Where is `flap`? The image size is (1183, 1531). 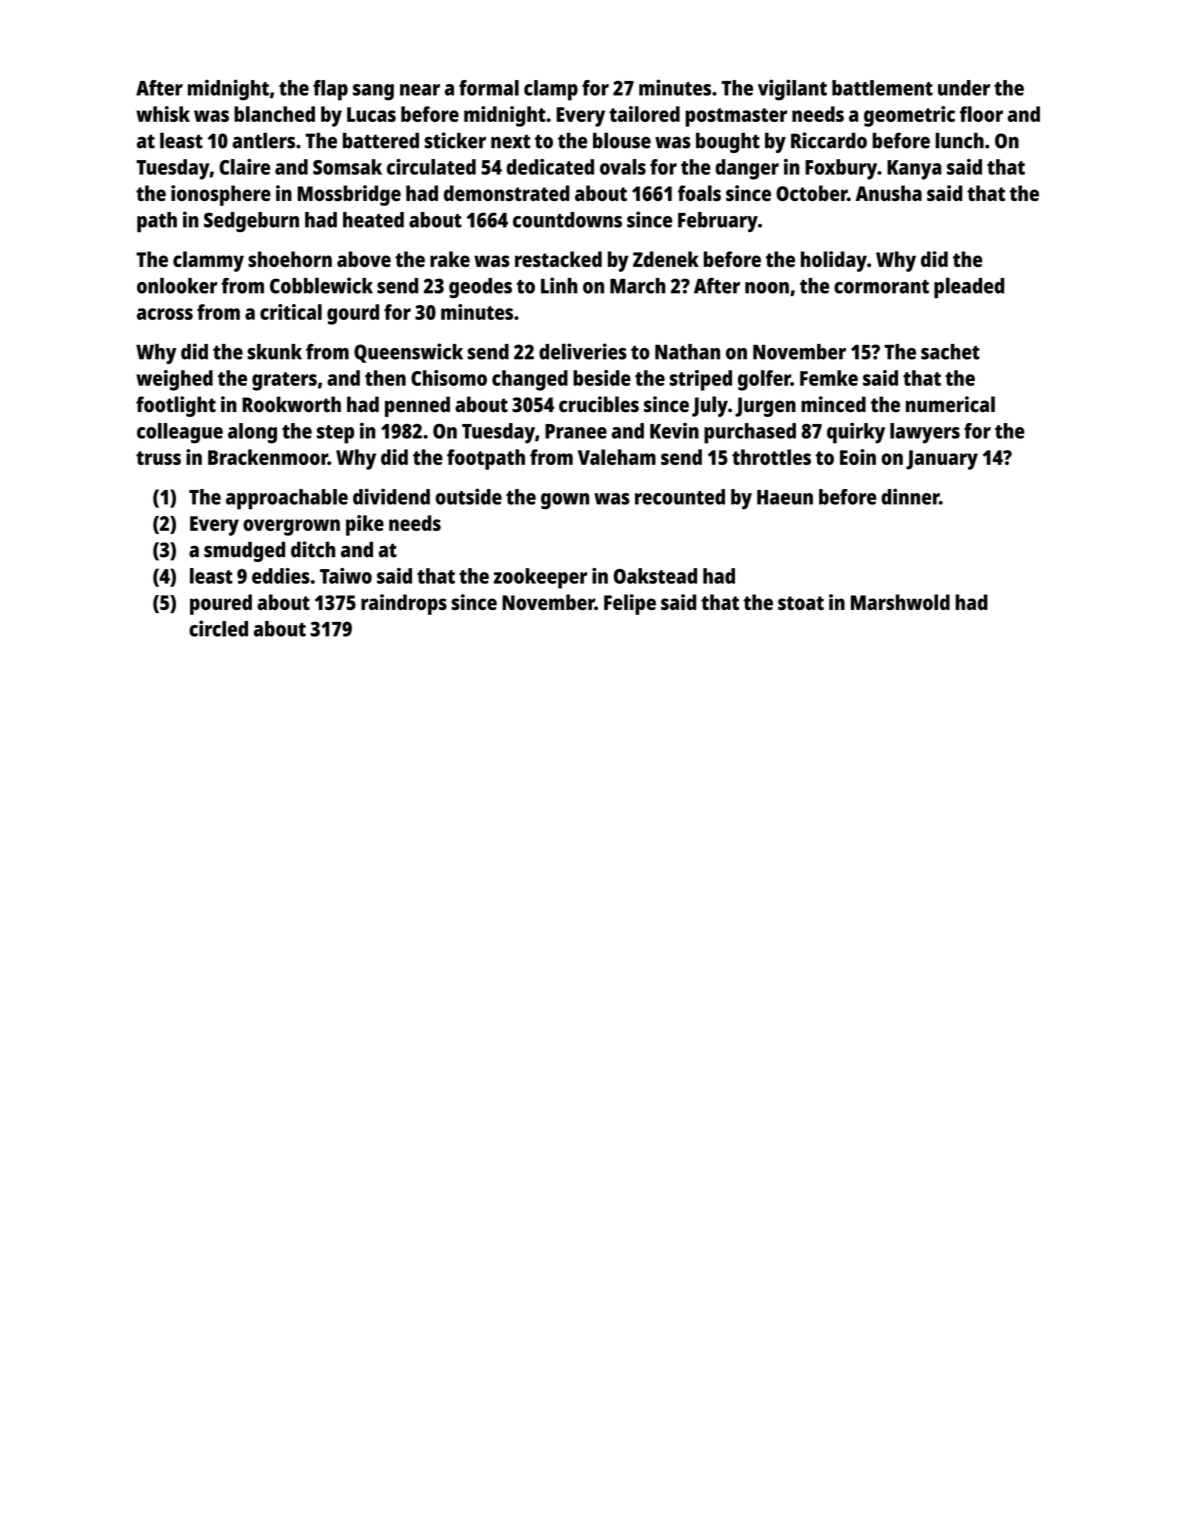 flap is located at coordinates (330, 90).
